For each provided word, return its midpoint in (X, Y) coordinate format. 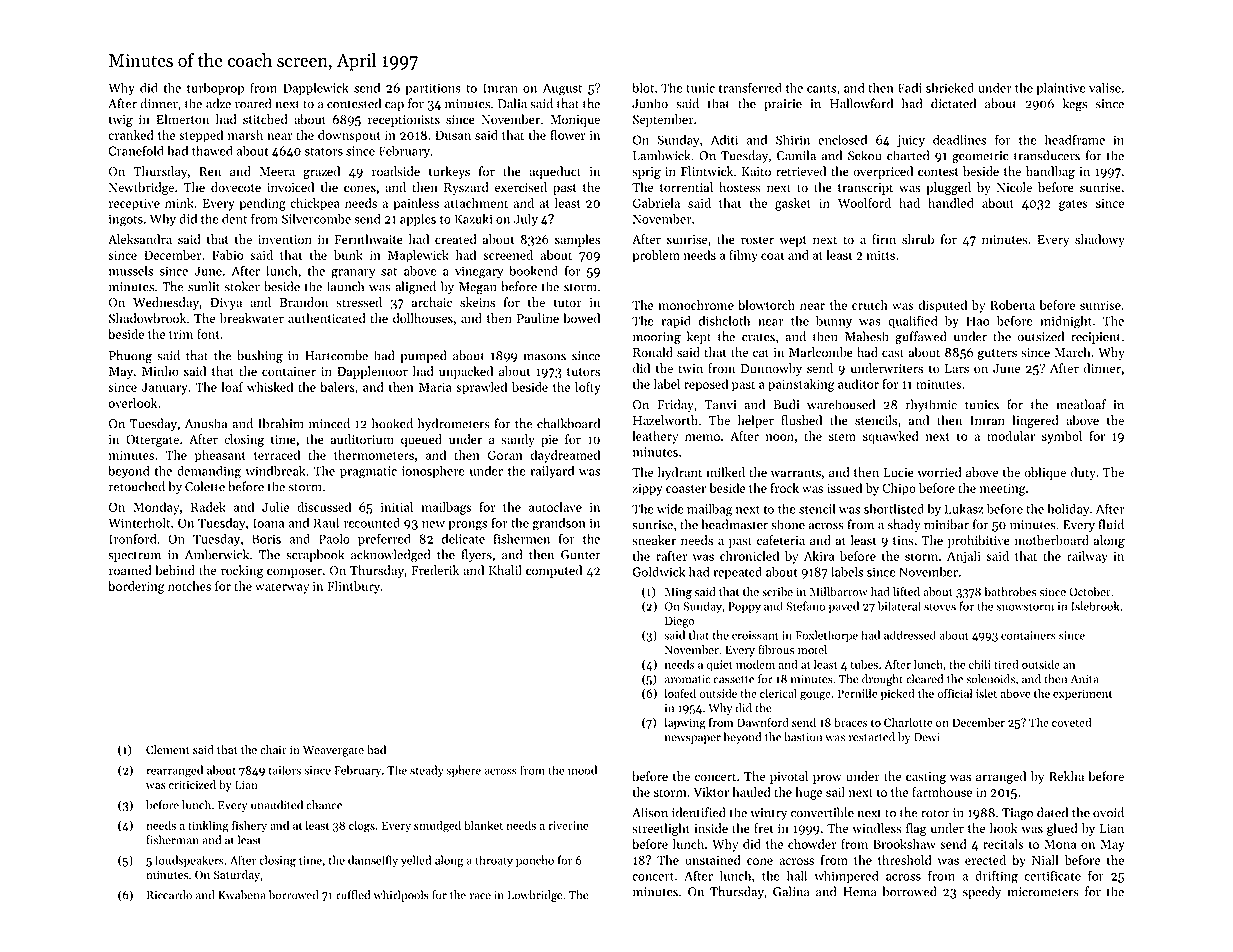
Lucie (899, 473)
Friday (675, 405)
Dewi (927, 737)
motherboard (1052, 540)
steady (427, 771)
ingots (126, 220)
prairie (783, 105)
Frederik (435, 570)
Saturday (237, 876)
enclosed (842, 139)
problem (656, 256)
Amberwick (217, 554)
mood (582, 770)
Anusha (206, 423)
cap (394, 106)
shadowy (1100, 240)
